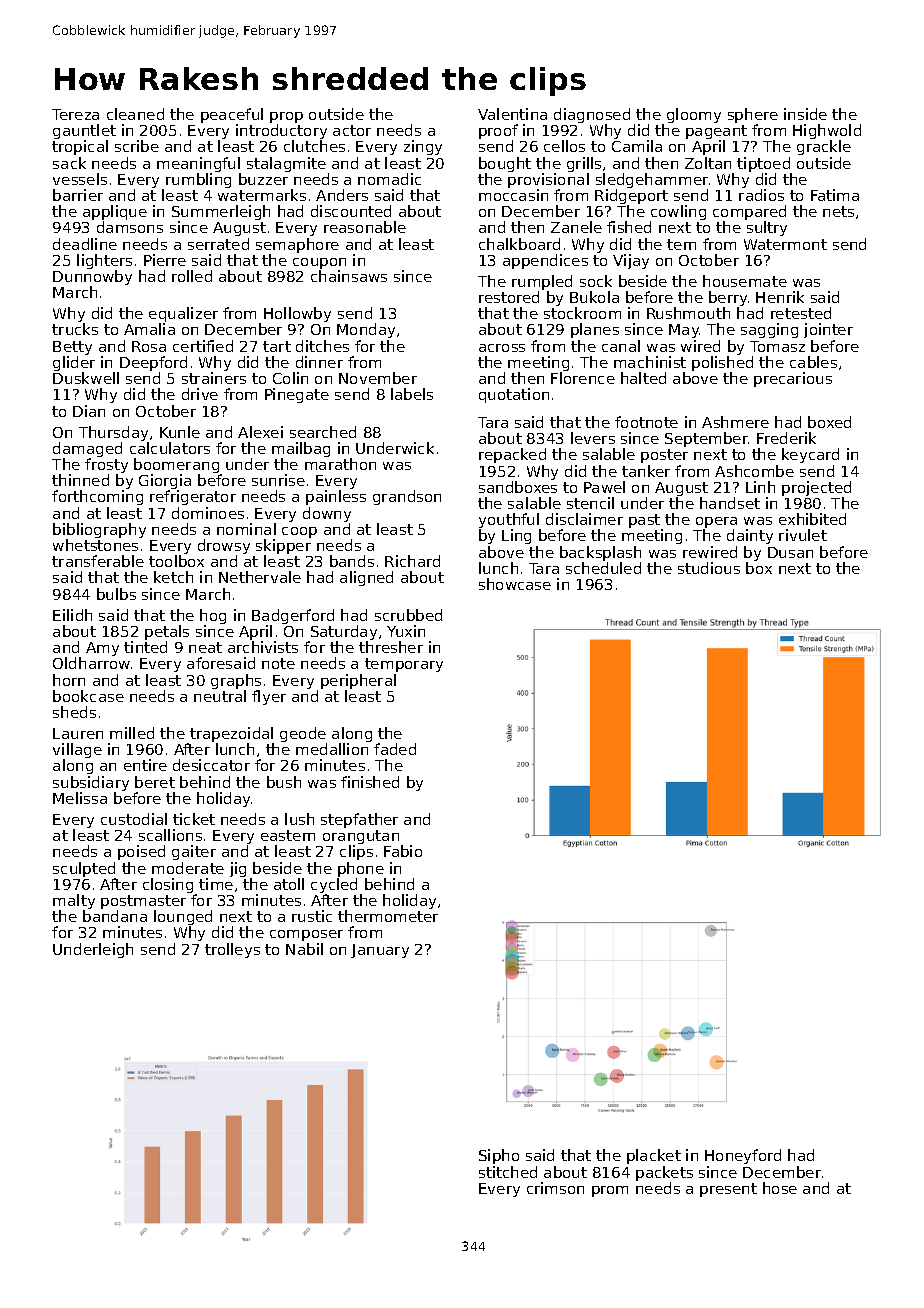 The image size is (924, 1308). I want to click on chainsaws, so click(349, 276).
